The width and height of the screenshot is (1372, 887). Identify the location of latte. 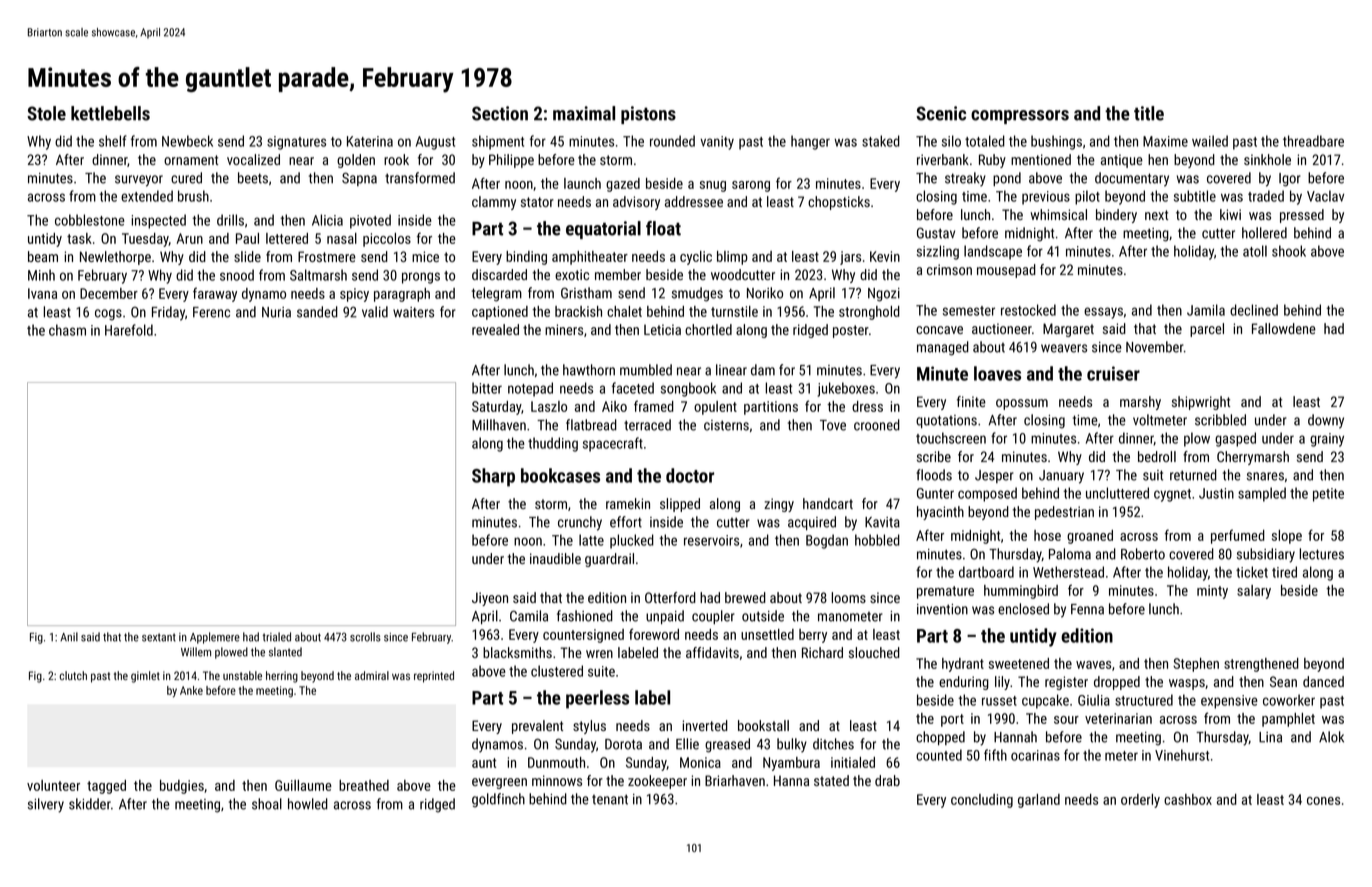
(591, 540).
